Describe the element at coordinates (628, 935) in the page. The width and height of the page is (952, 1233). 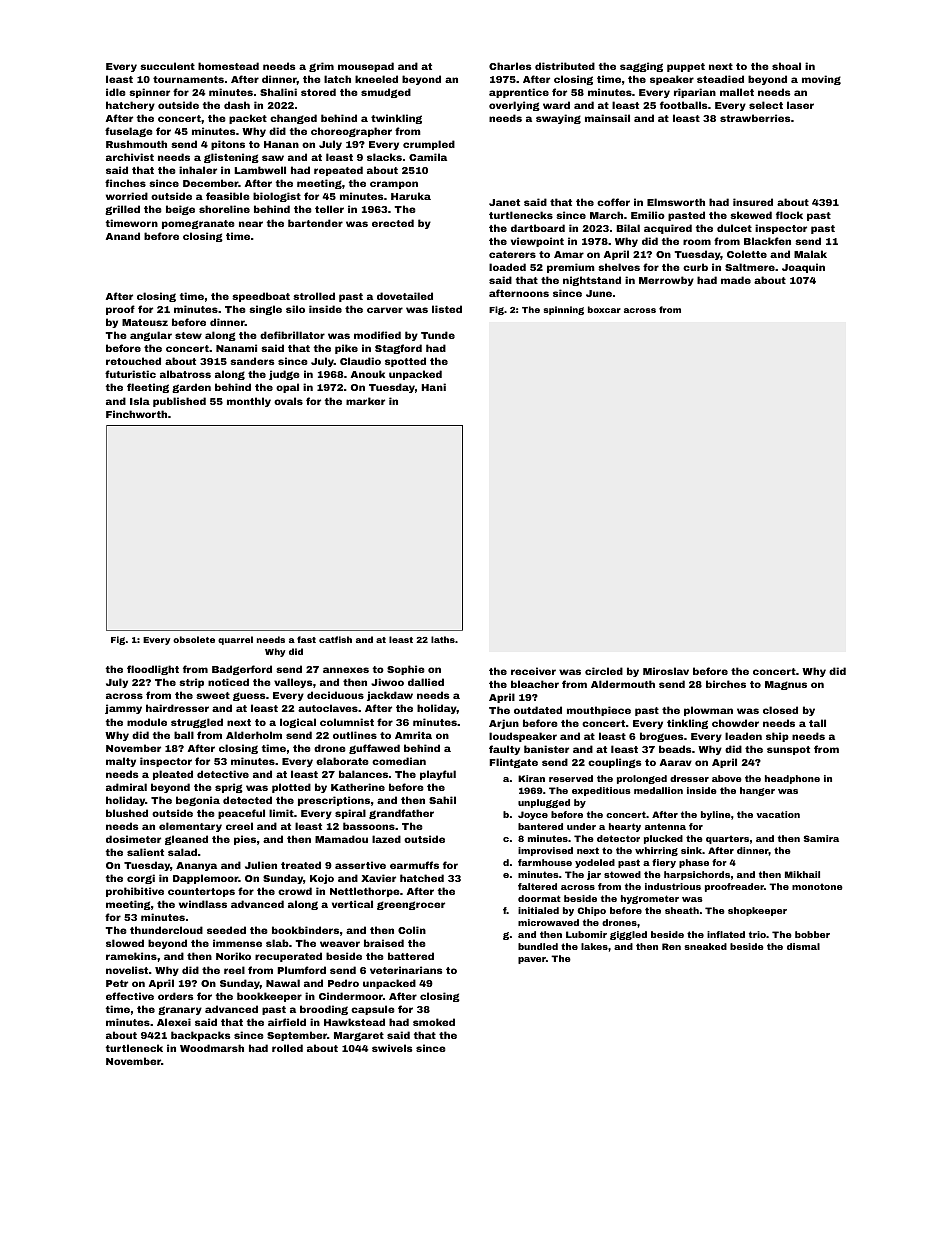
I see `giggled` at that location.
